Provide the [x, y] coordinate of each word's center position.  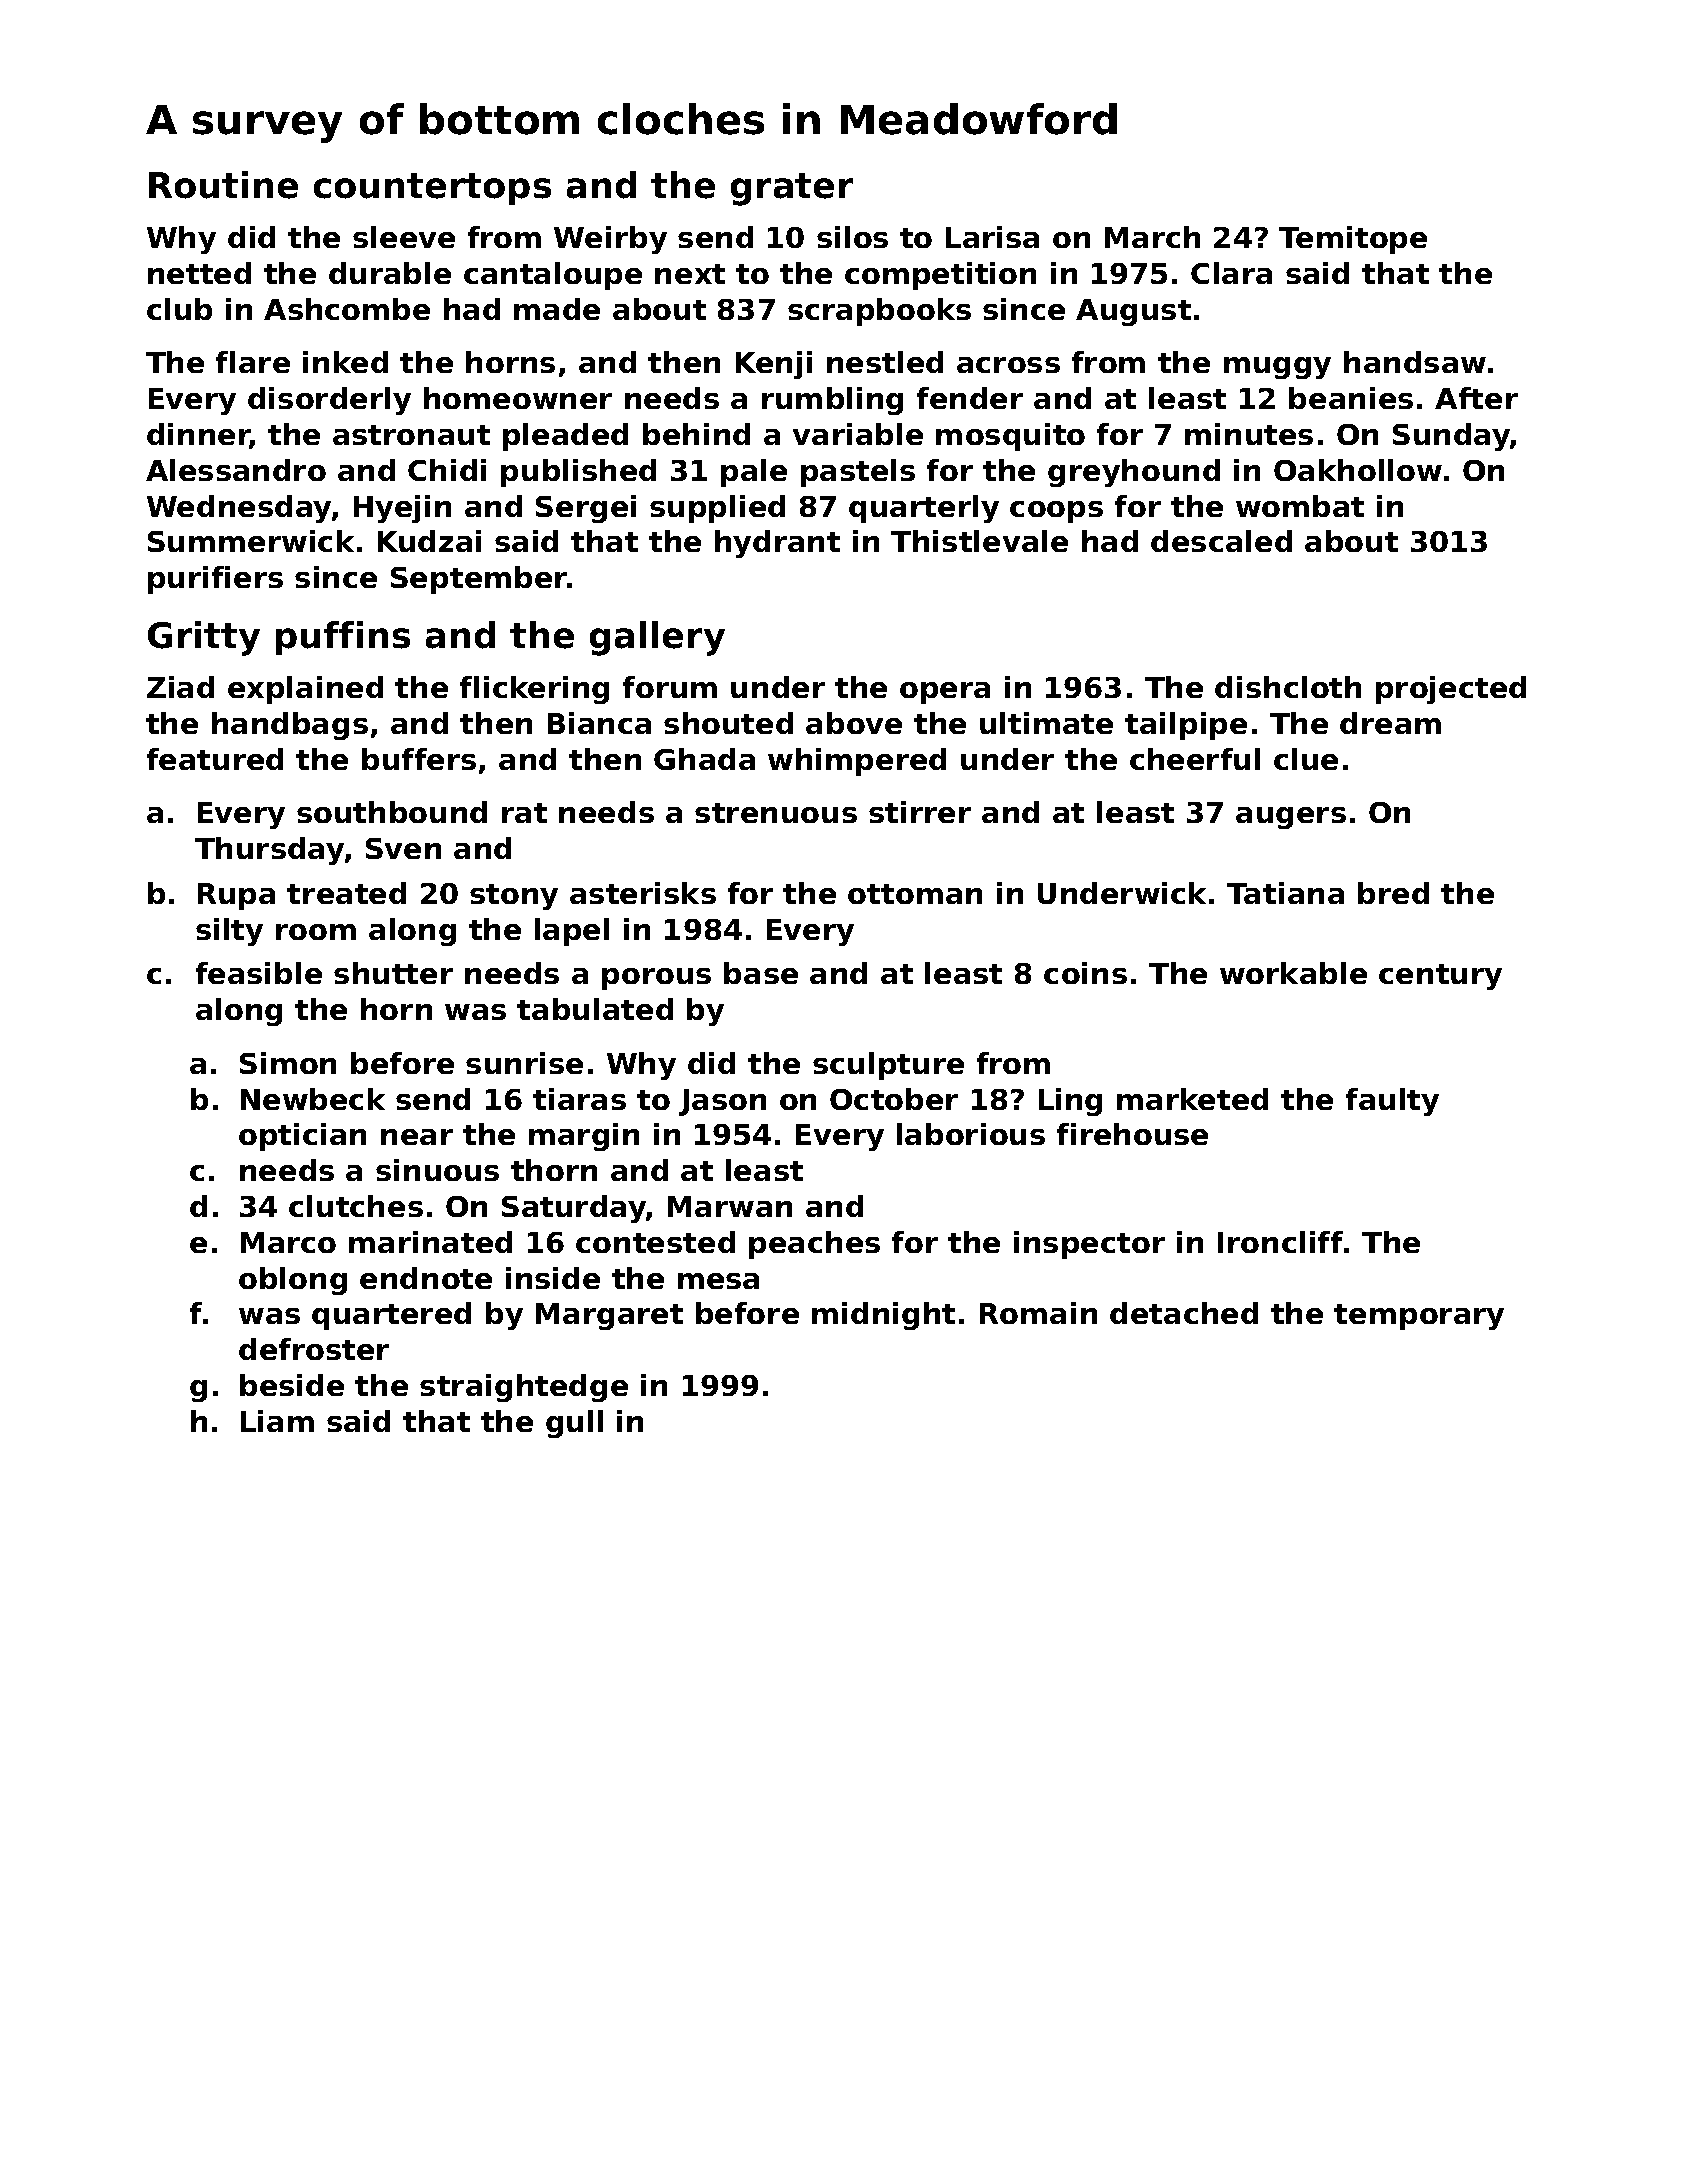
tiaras [579, 1099]
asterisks [643, 893]
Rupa [236, 896]
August [1133, 312]
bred [1393, 893]
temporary [1419, 1317]
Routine [223, 185]
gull [574, 1424]
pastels [858, 473]
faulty [1392, 1102]
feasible [259, 973]
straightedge [524, 1388]
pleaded [565, 437]
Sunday [1452, 437]
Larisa [992, 237]
